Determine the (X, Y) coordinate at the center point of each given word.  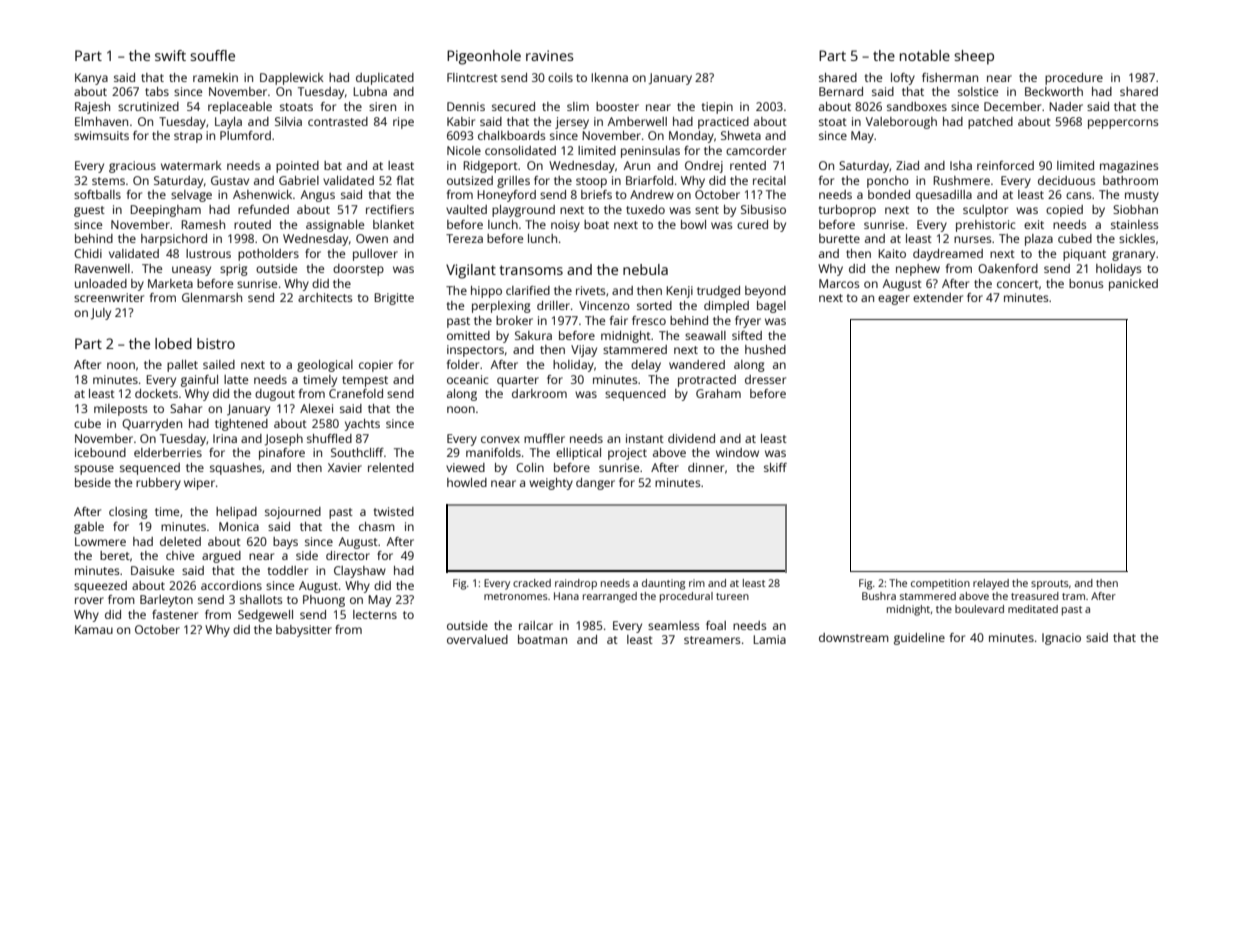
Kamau (94, 629)
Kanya (91, 79)
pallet (182, 366)
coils (560, 77)
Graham (718, 393)
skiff (775, 467)
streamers (712, 640)
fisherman (950, 77)
